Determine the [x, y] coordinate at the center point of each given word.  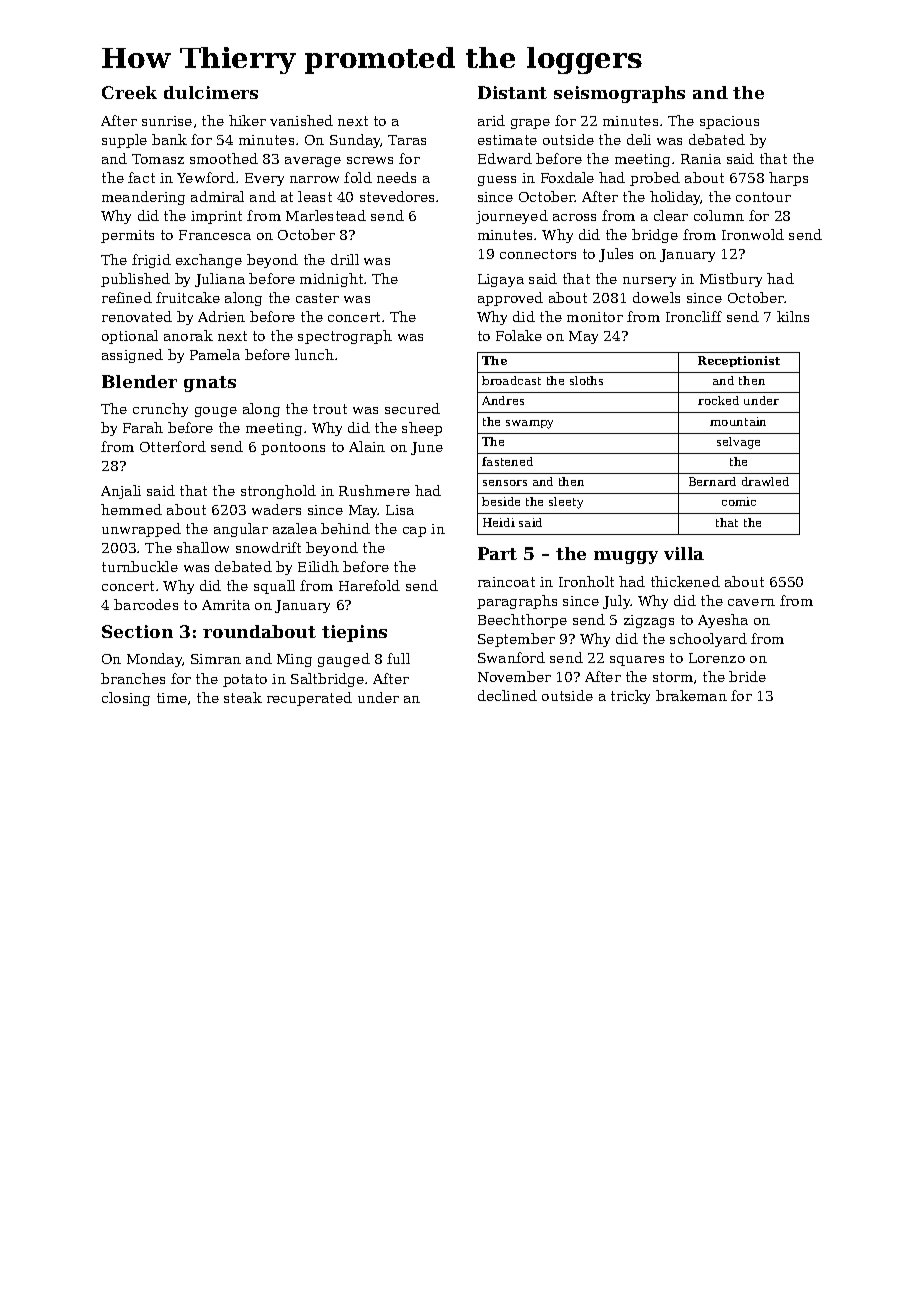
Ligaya [501, 280]
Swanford [511, 657]
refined [127, 297]
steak [243, 697]
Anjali [121, 492]
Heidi [499, 522]
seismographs [619, 94]
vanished [301, 120]
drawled [765, 481]
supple [124, 141]
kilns [793, 316]
